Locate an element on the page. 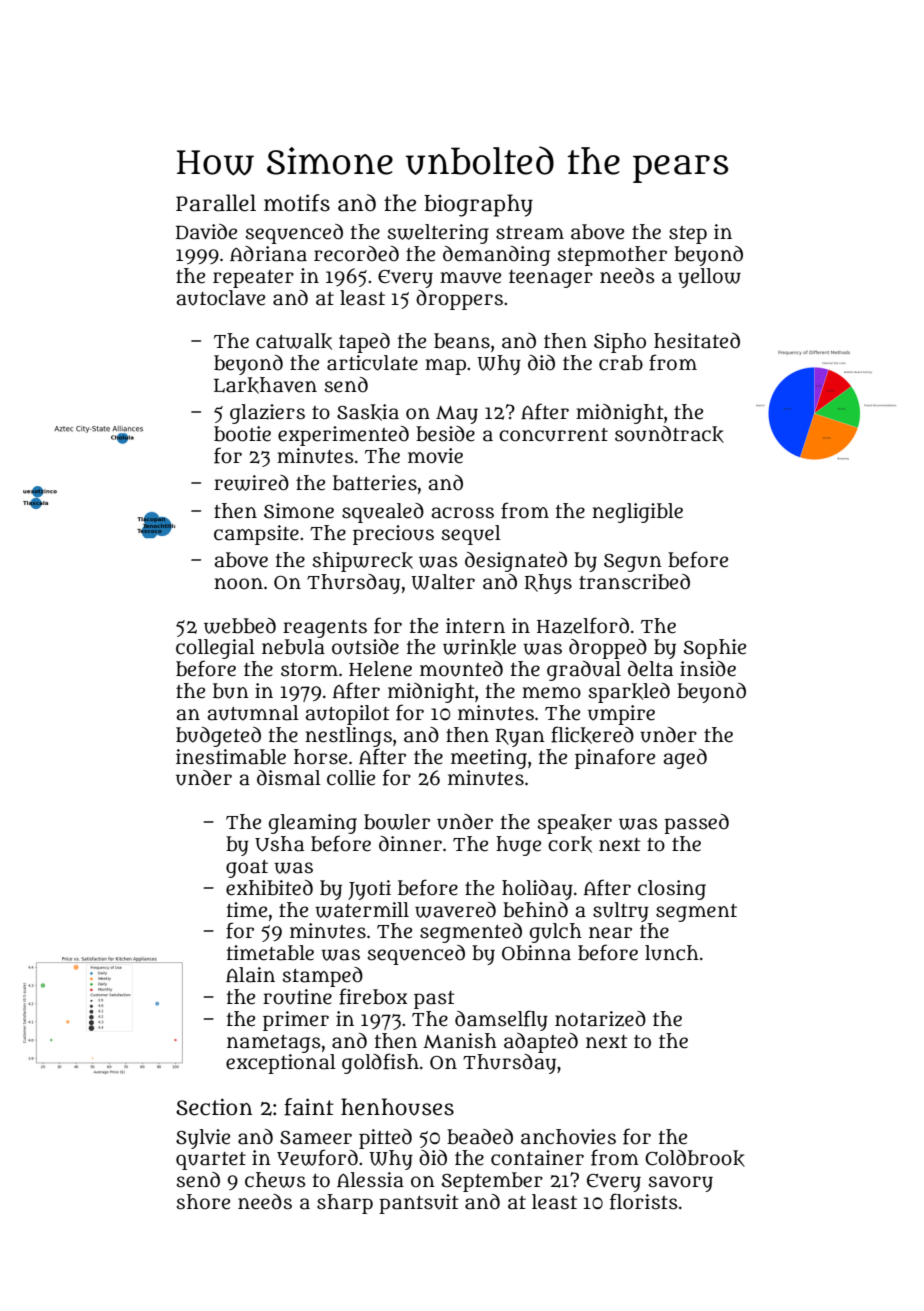 Image resolution: width=924 pixels, height=1311 pixels. chews is located at coordinates (275, 1180).
